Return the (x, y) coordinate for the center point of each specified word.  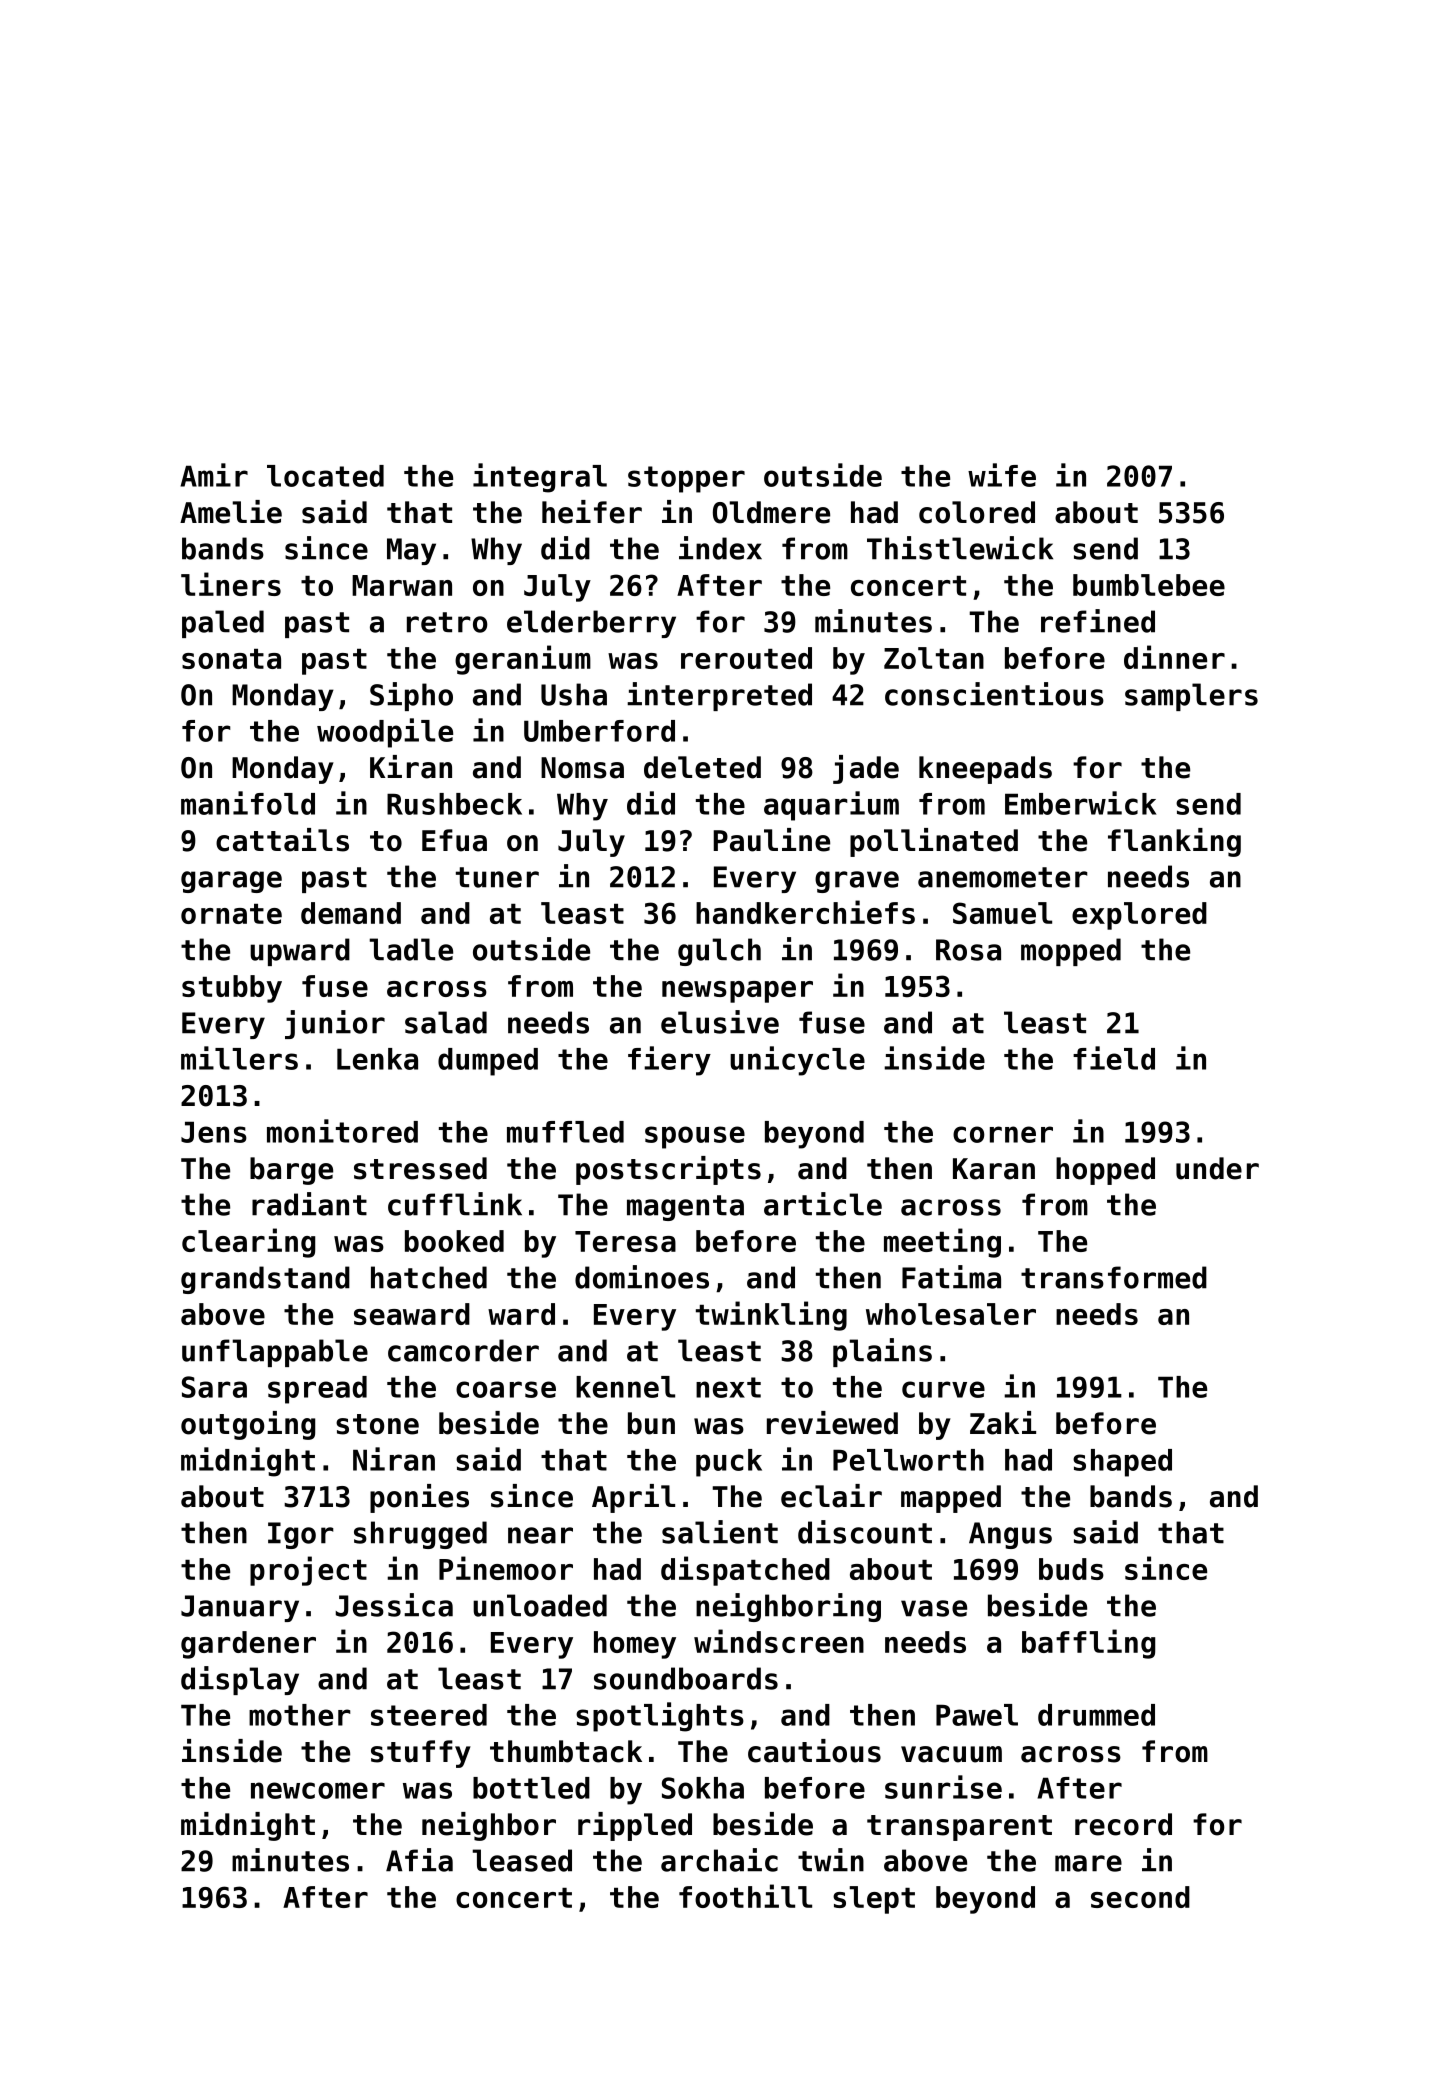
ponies (419, 1498)
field (1114, 1058)
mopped (1071, 952)
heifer (592, 512)
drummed (1096, 1715)
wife (1002, 475)
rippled (635, 1826)
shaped (1122, 1463)
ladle (411, 949)
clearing (248, 1243)
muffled (565, 1132)
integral (540, 478)
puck (729, 1463)
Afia (419, 1860)
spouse (695, 1137)
